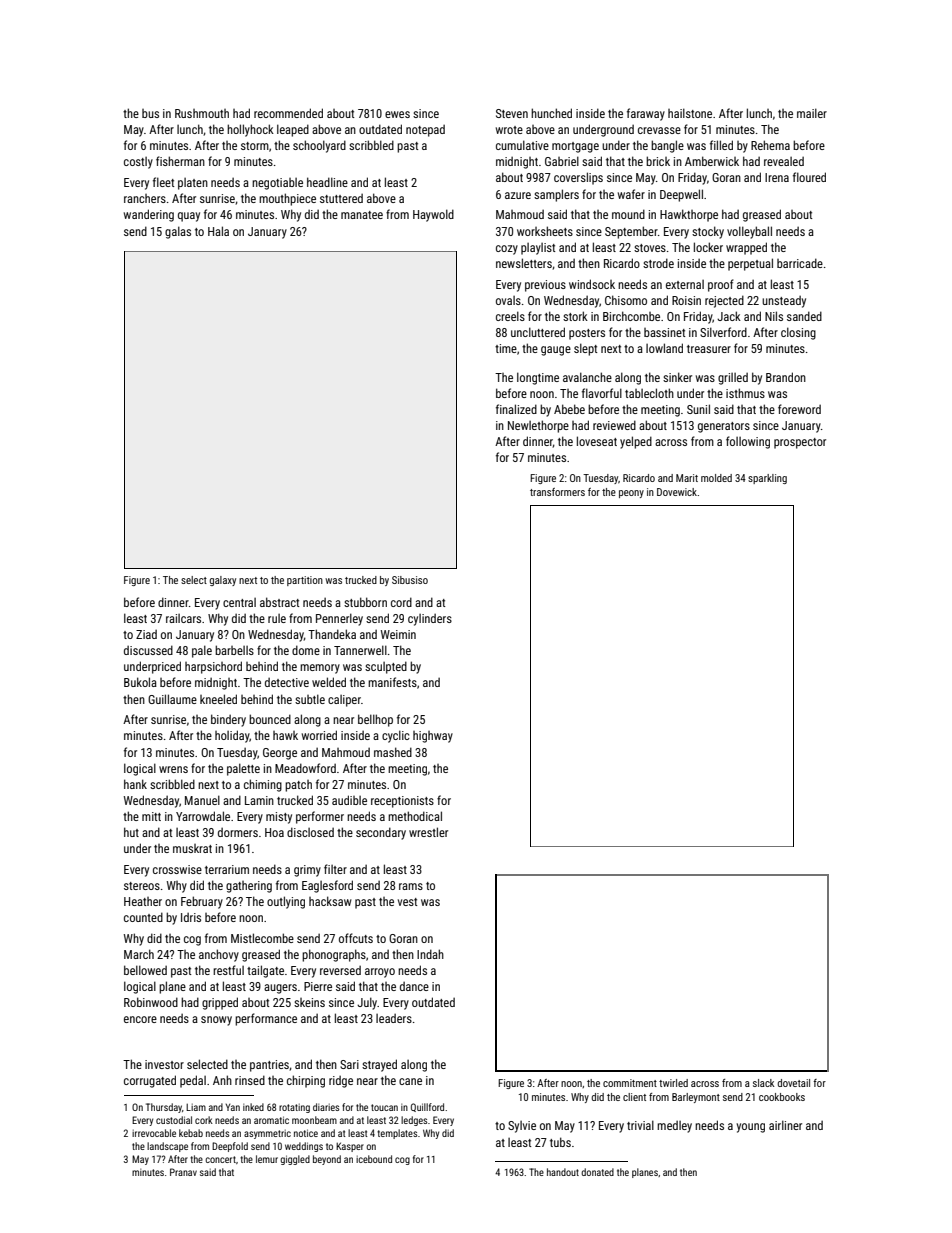 The width and height of the screenshot is (952, 1233). I want to click on negotiable, so click(277, 184).
